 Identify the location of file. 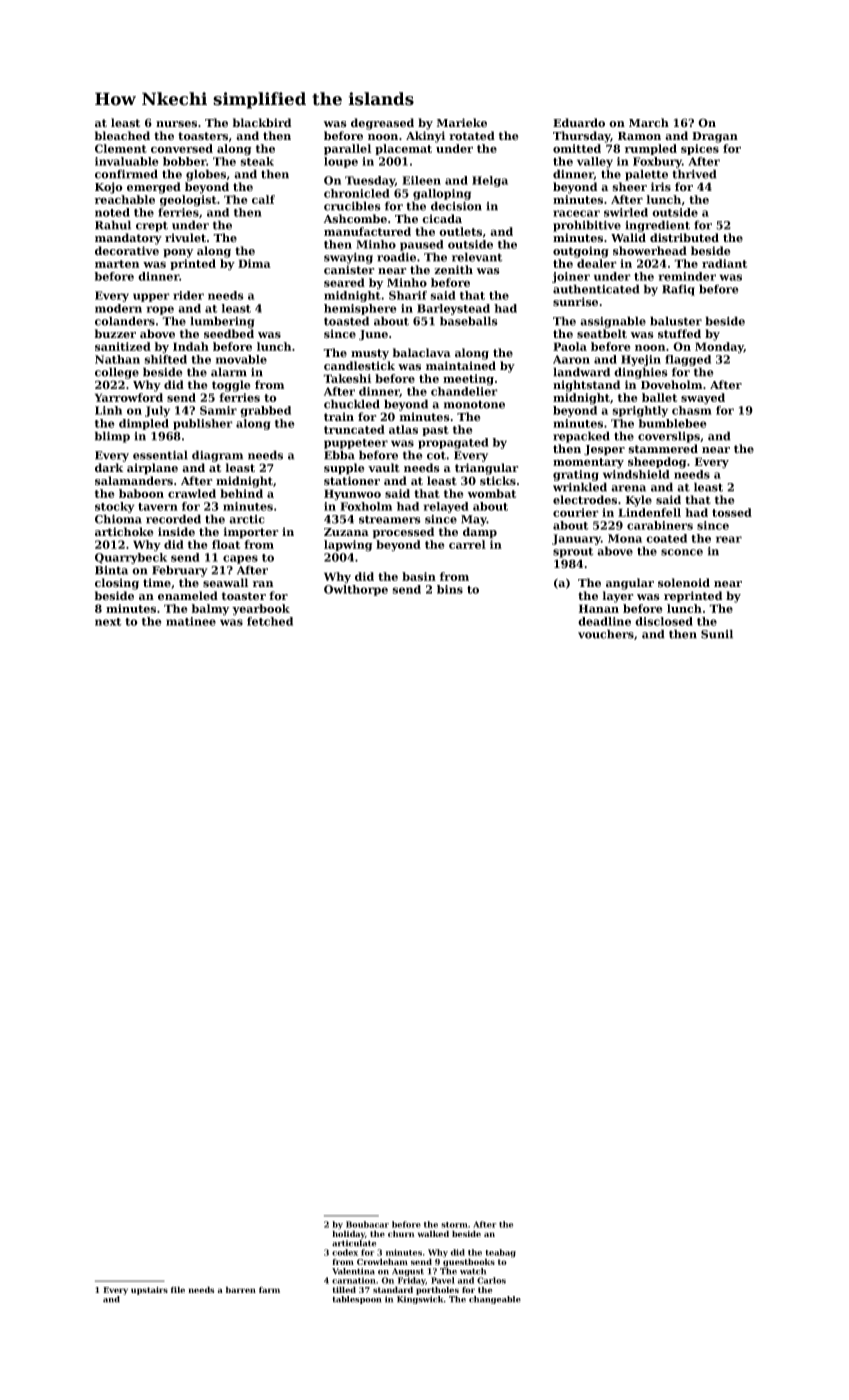
(178, 1289).
